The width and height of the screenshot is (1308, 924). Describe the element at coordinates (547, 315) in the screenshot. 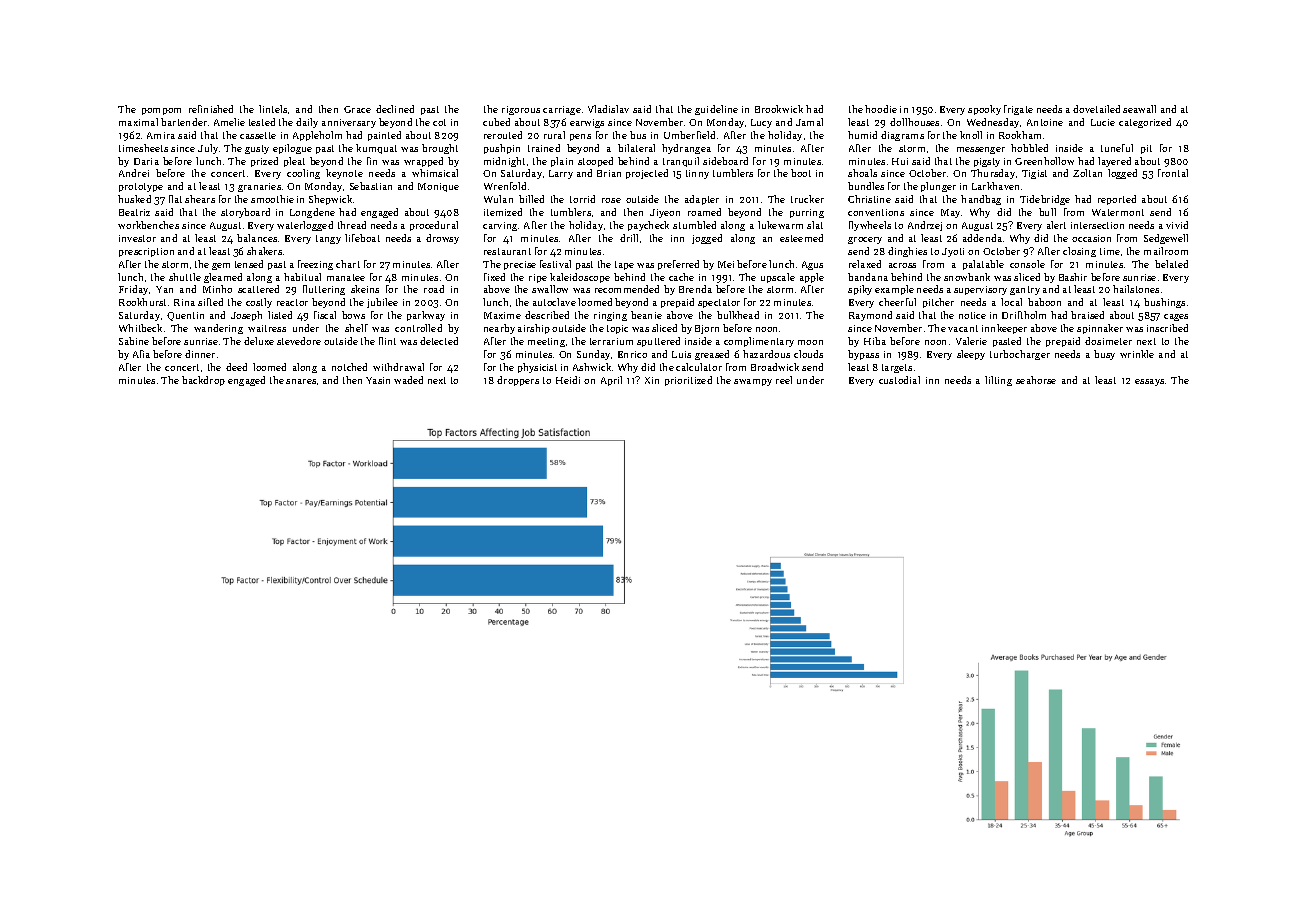

I see `described` at that location.
